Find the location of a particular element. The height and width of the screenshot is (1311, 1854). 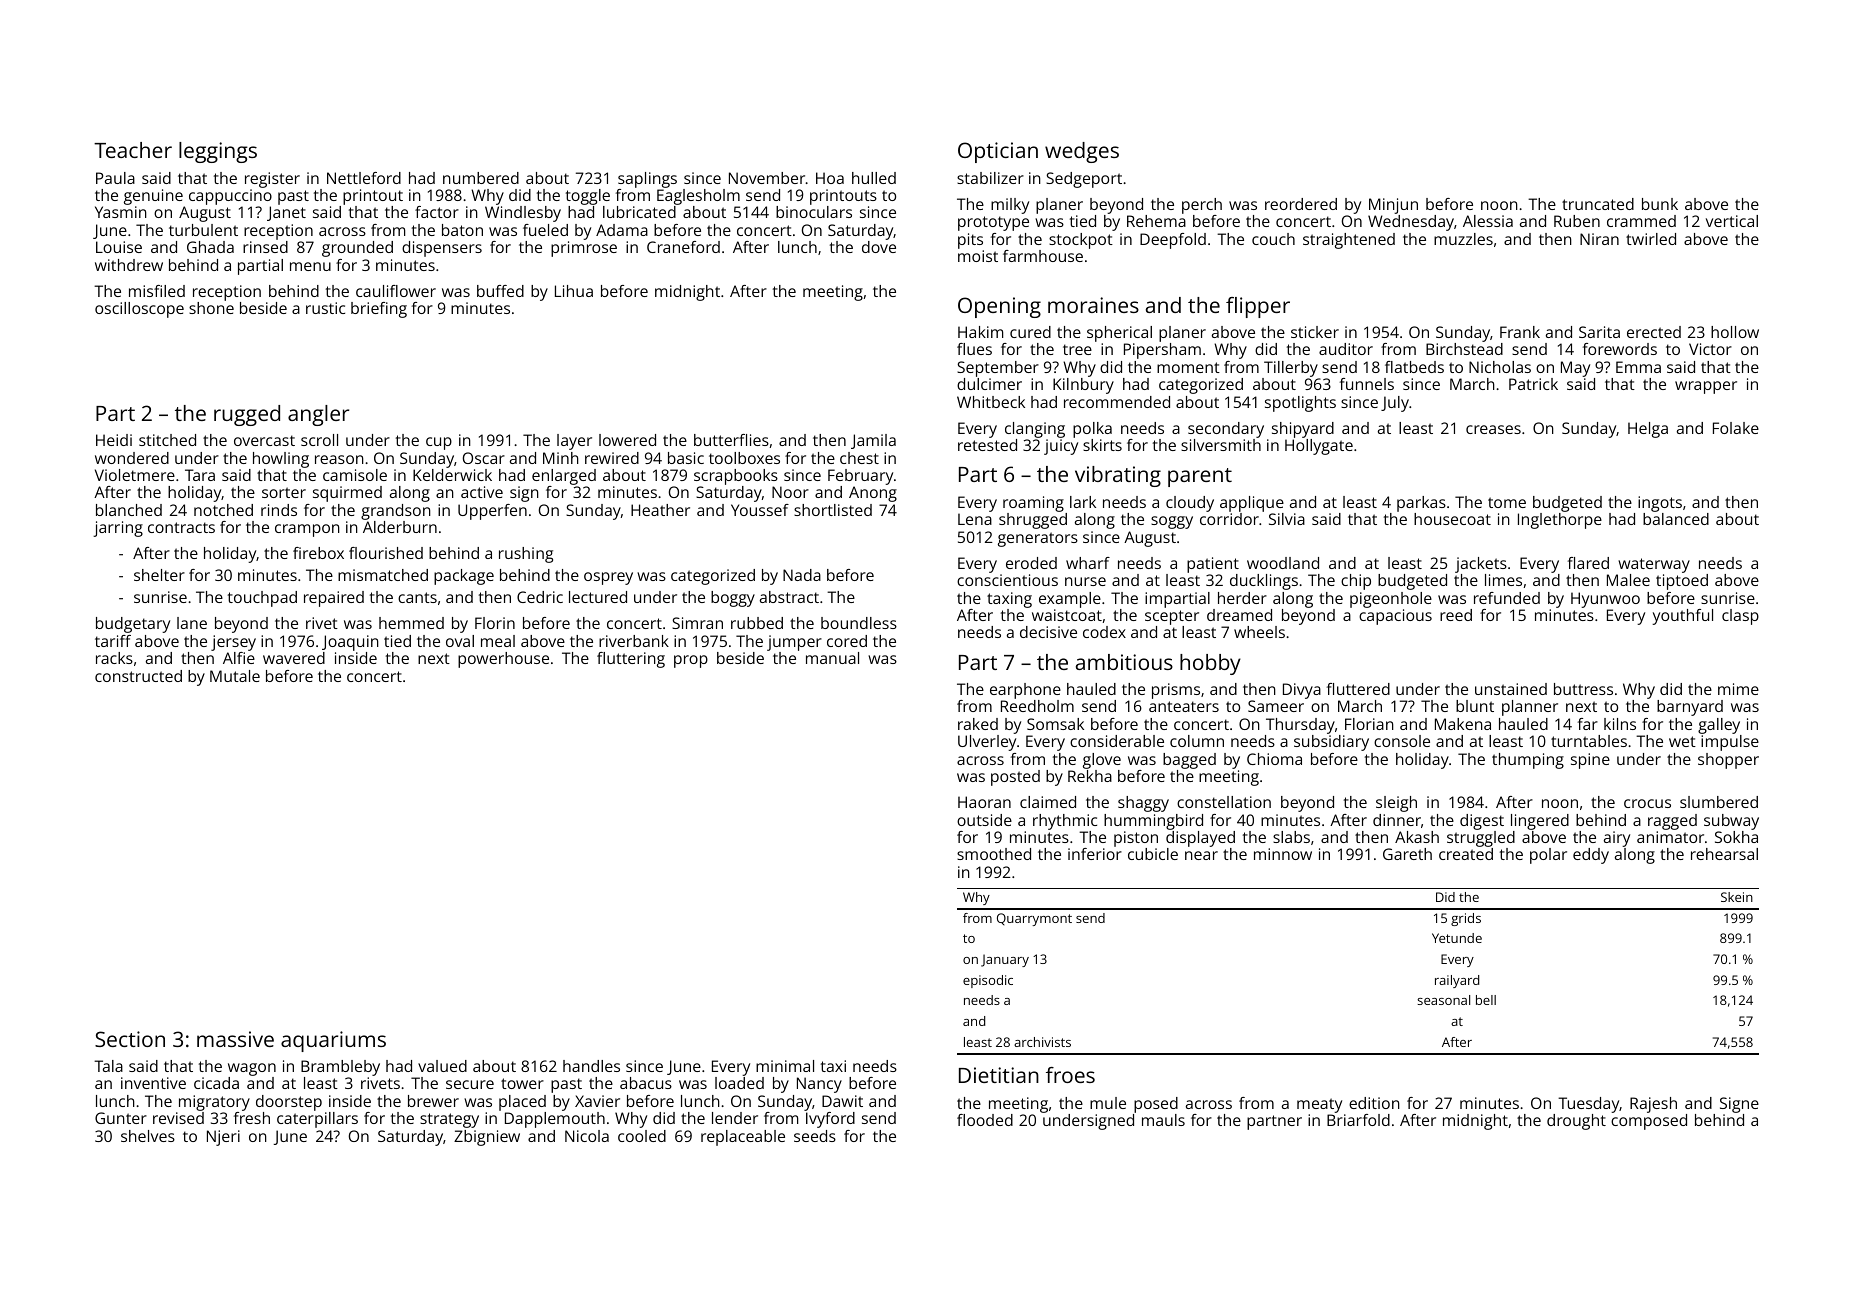

bunk is located at coordinates (1660, 204).
